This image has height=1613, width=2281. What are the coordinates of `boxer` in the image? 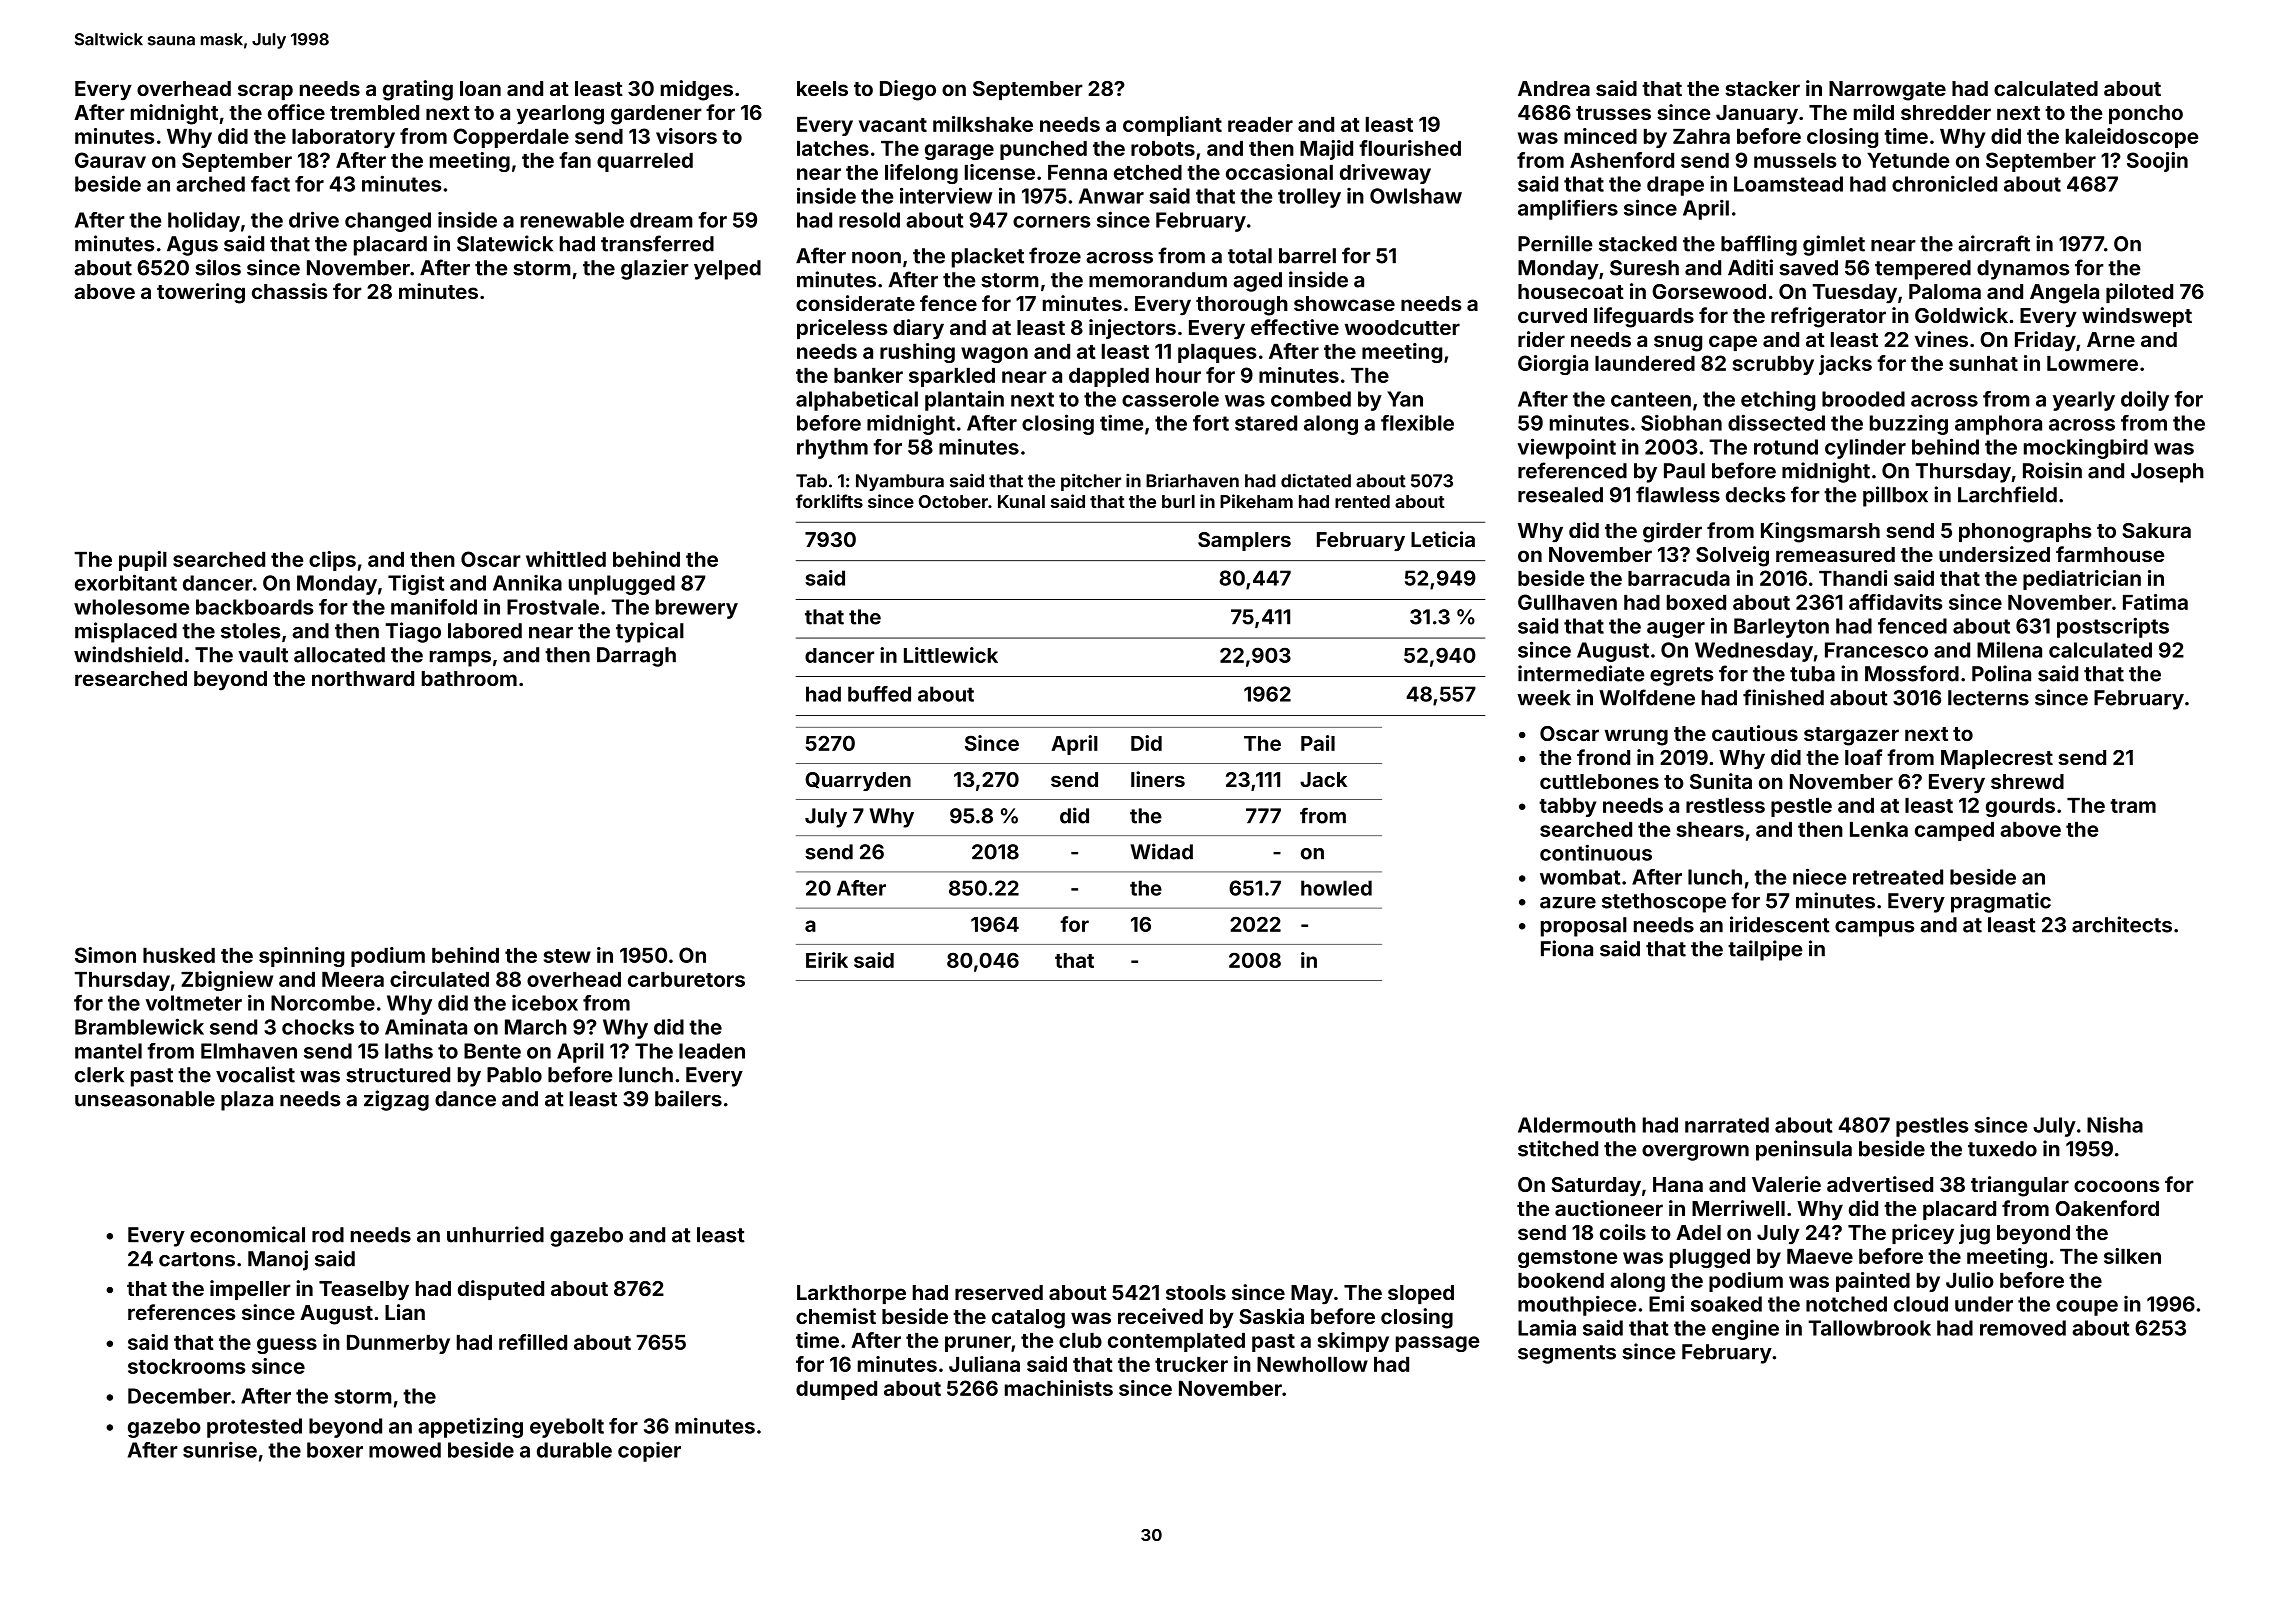 It's located at (335, 1450).
